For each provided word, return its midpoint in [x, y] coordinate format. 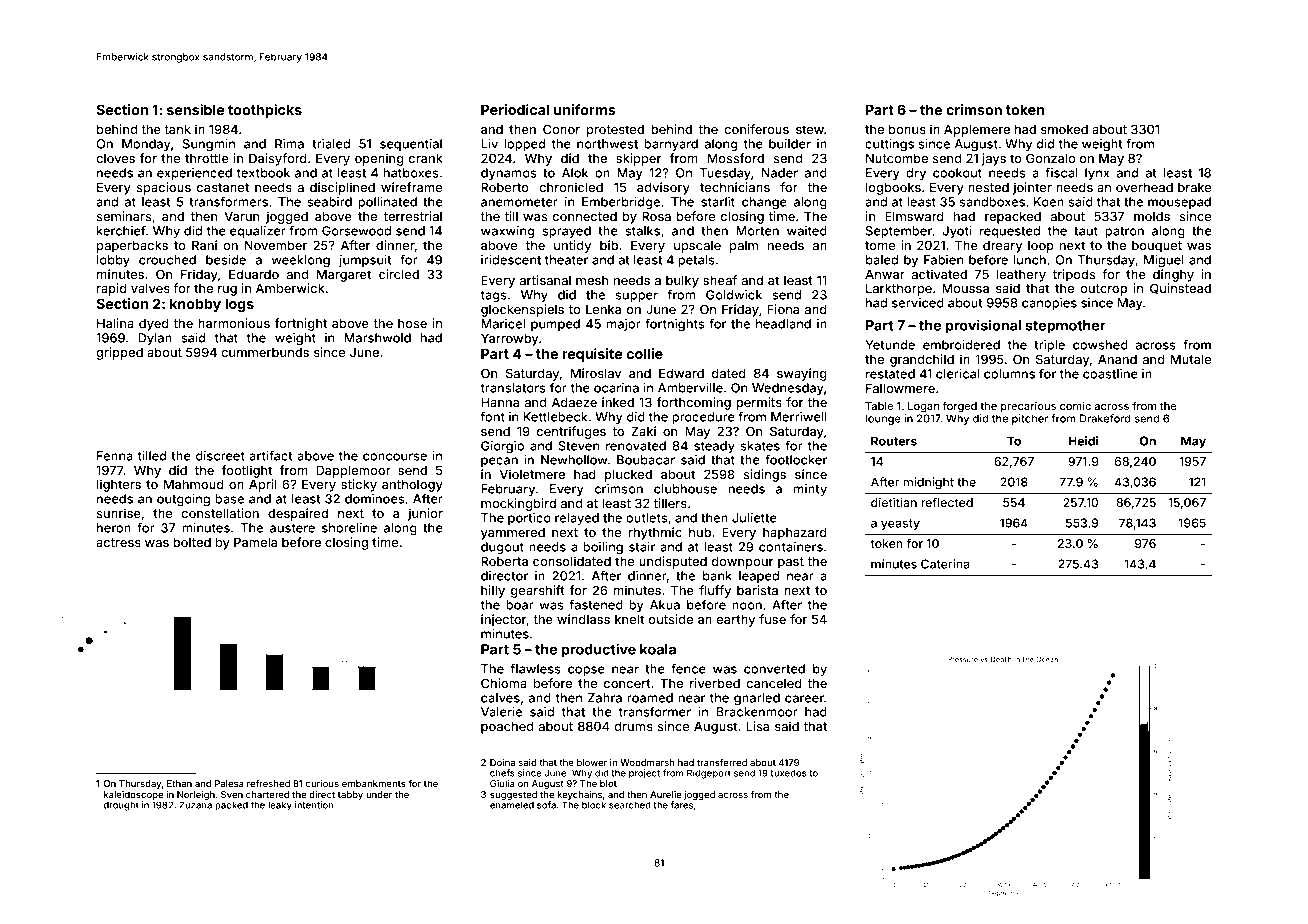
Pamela [255, 542]
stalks [642, 231]
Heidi [1083, 441]
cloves [115, 158]
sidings [765, 475]
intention [314, 805]
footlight [247, 471]
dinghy [1173, 275]
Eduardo [254, 274]
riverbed [715, 683]
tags [493, 296]
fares [681, 805]
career [804, 699]
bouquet [1157, 246]
